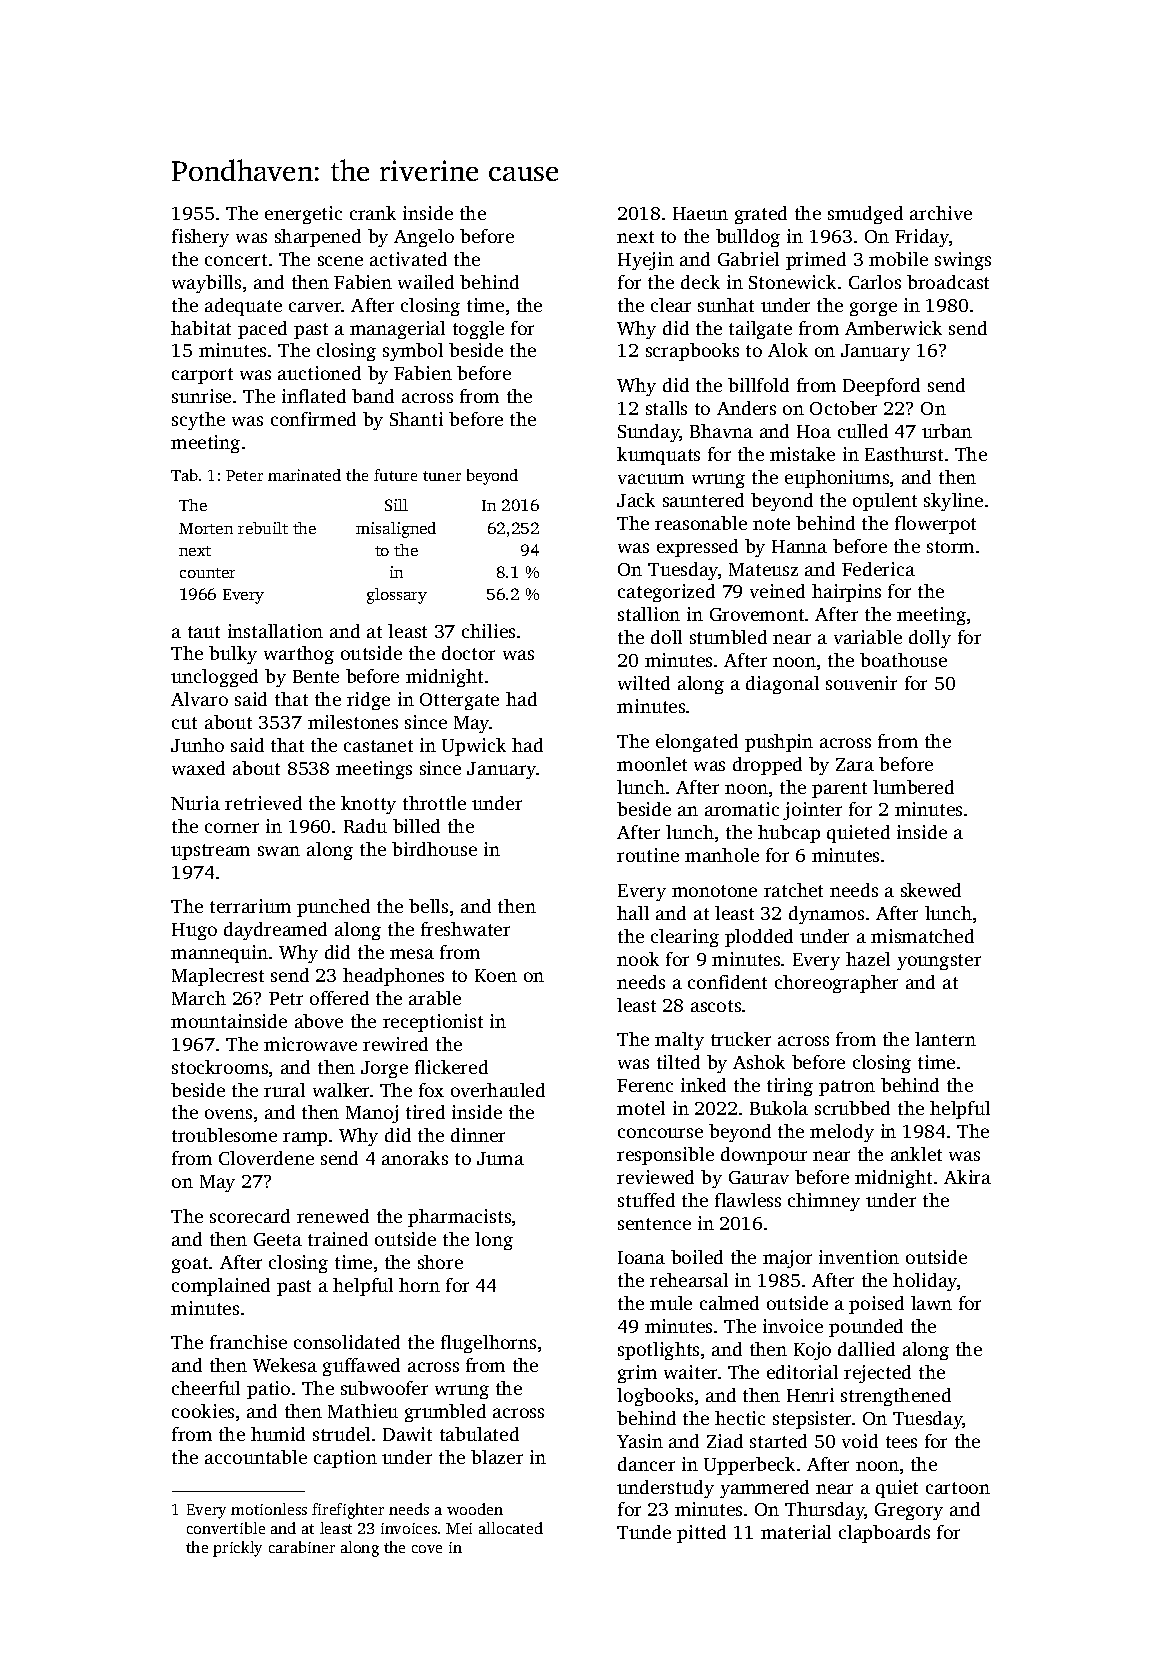  What do you see at coordinates (868, 637) in the document?
I see `variable` at bounding box center [868, 637].
